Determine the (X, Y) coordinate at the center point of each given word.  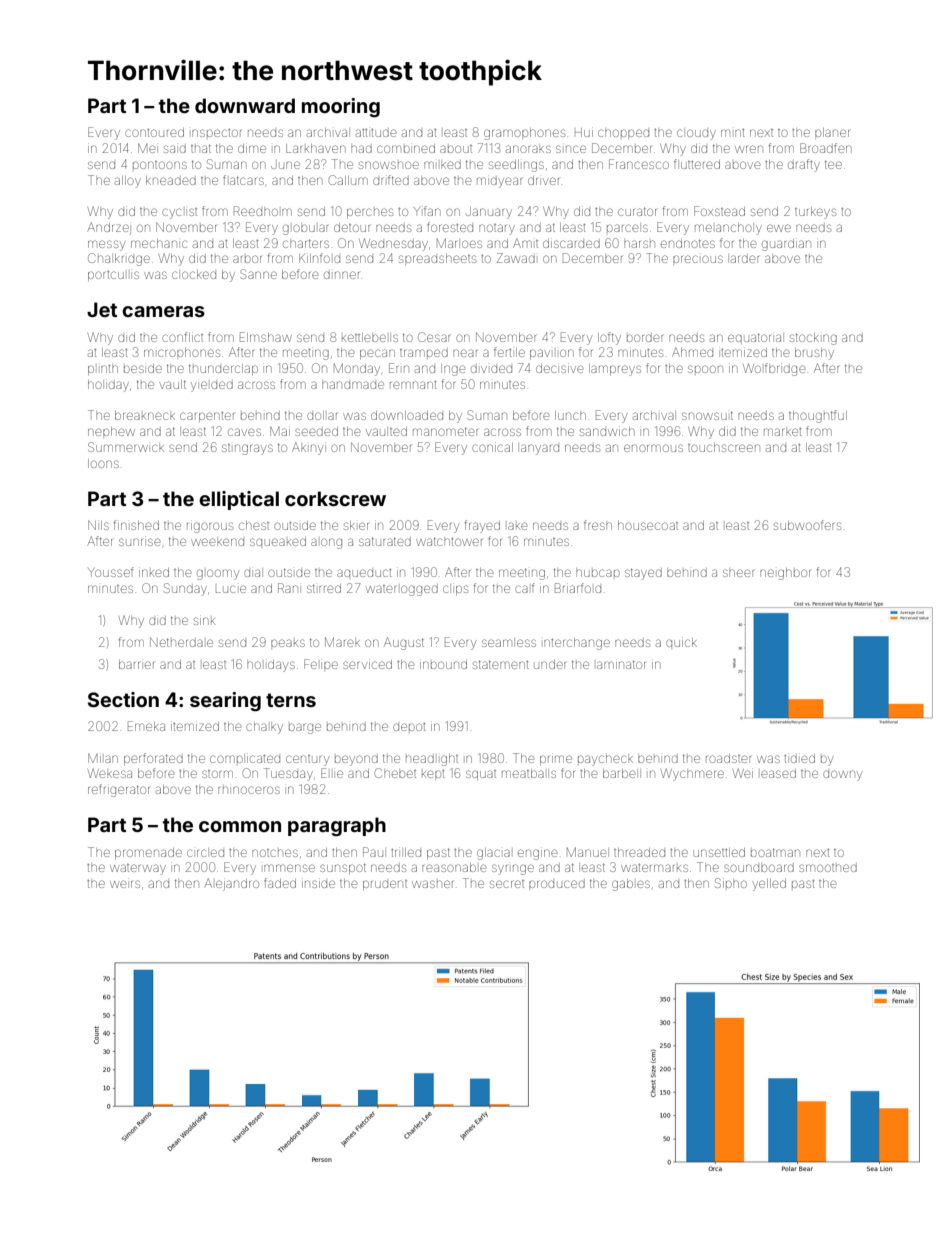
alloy (128, 182)
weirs (125, 884)
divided (491, 369)
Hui (584, 132)
